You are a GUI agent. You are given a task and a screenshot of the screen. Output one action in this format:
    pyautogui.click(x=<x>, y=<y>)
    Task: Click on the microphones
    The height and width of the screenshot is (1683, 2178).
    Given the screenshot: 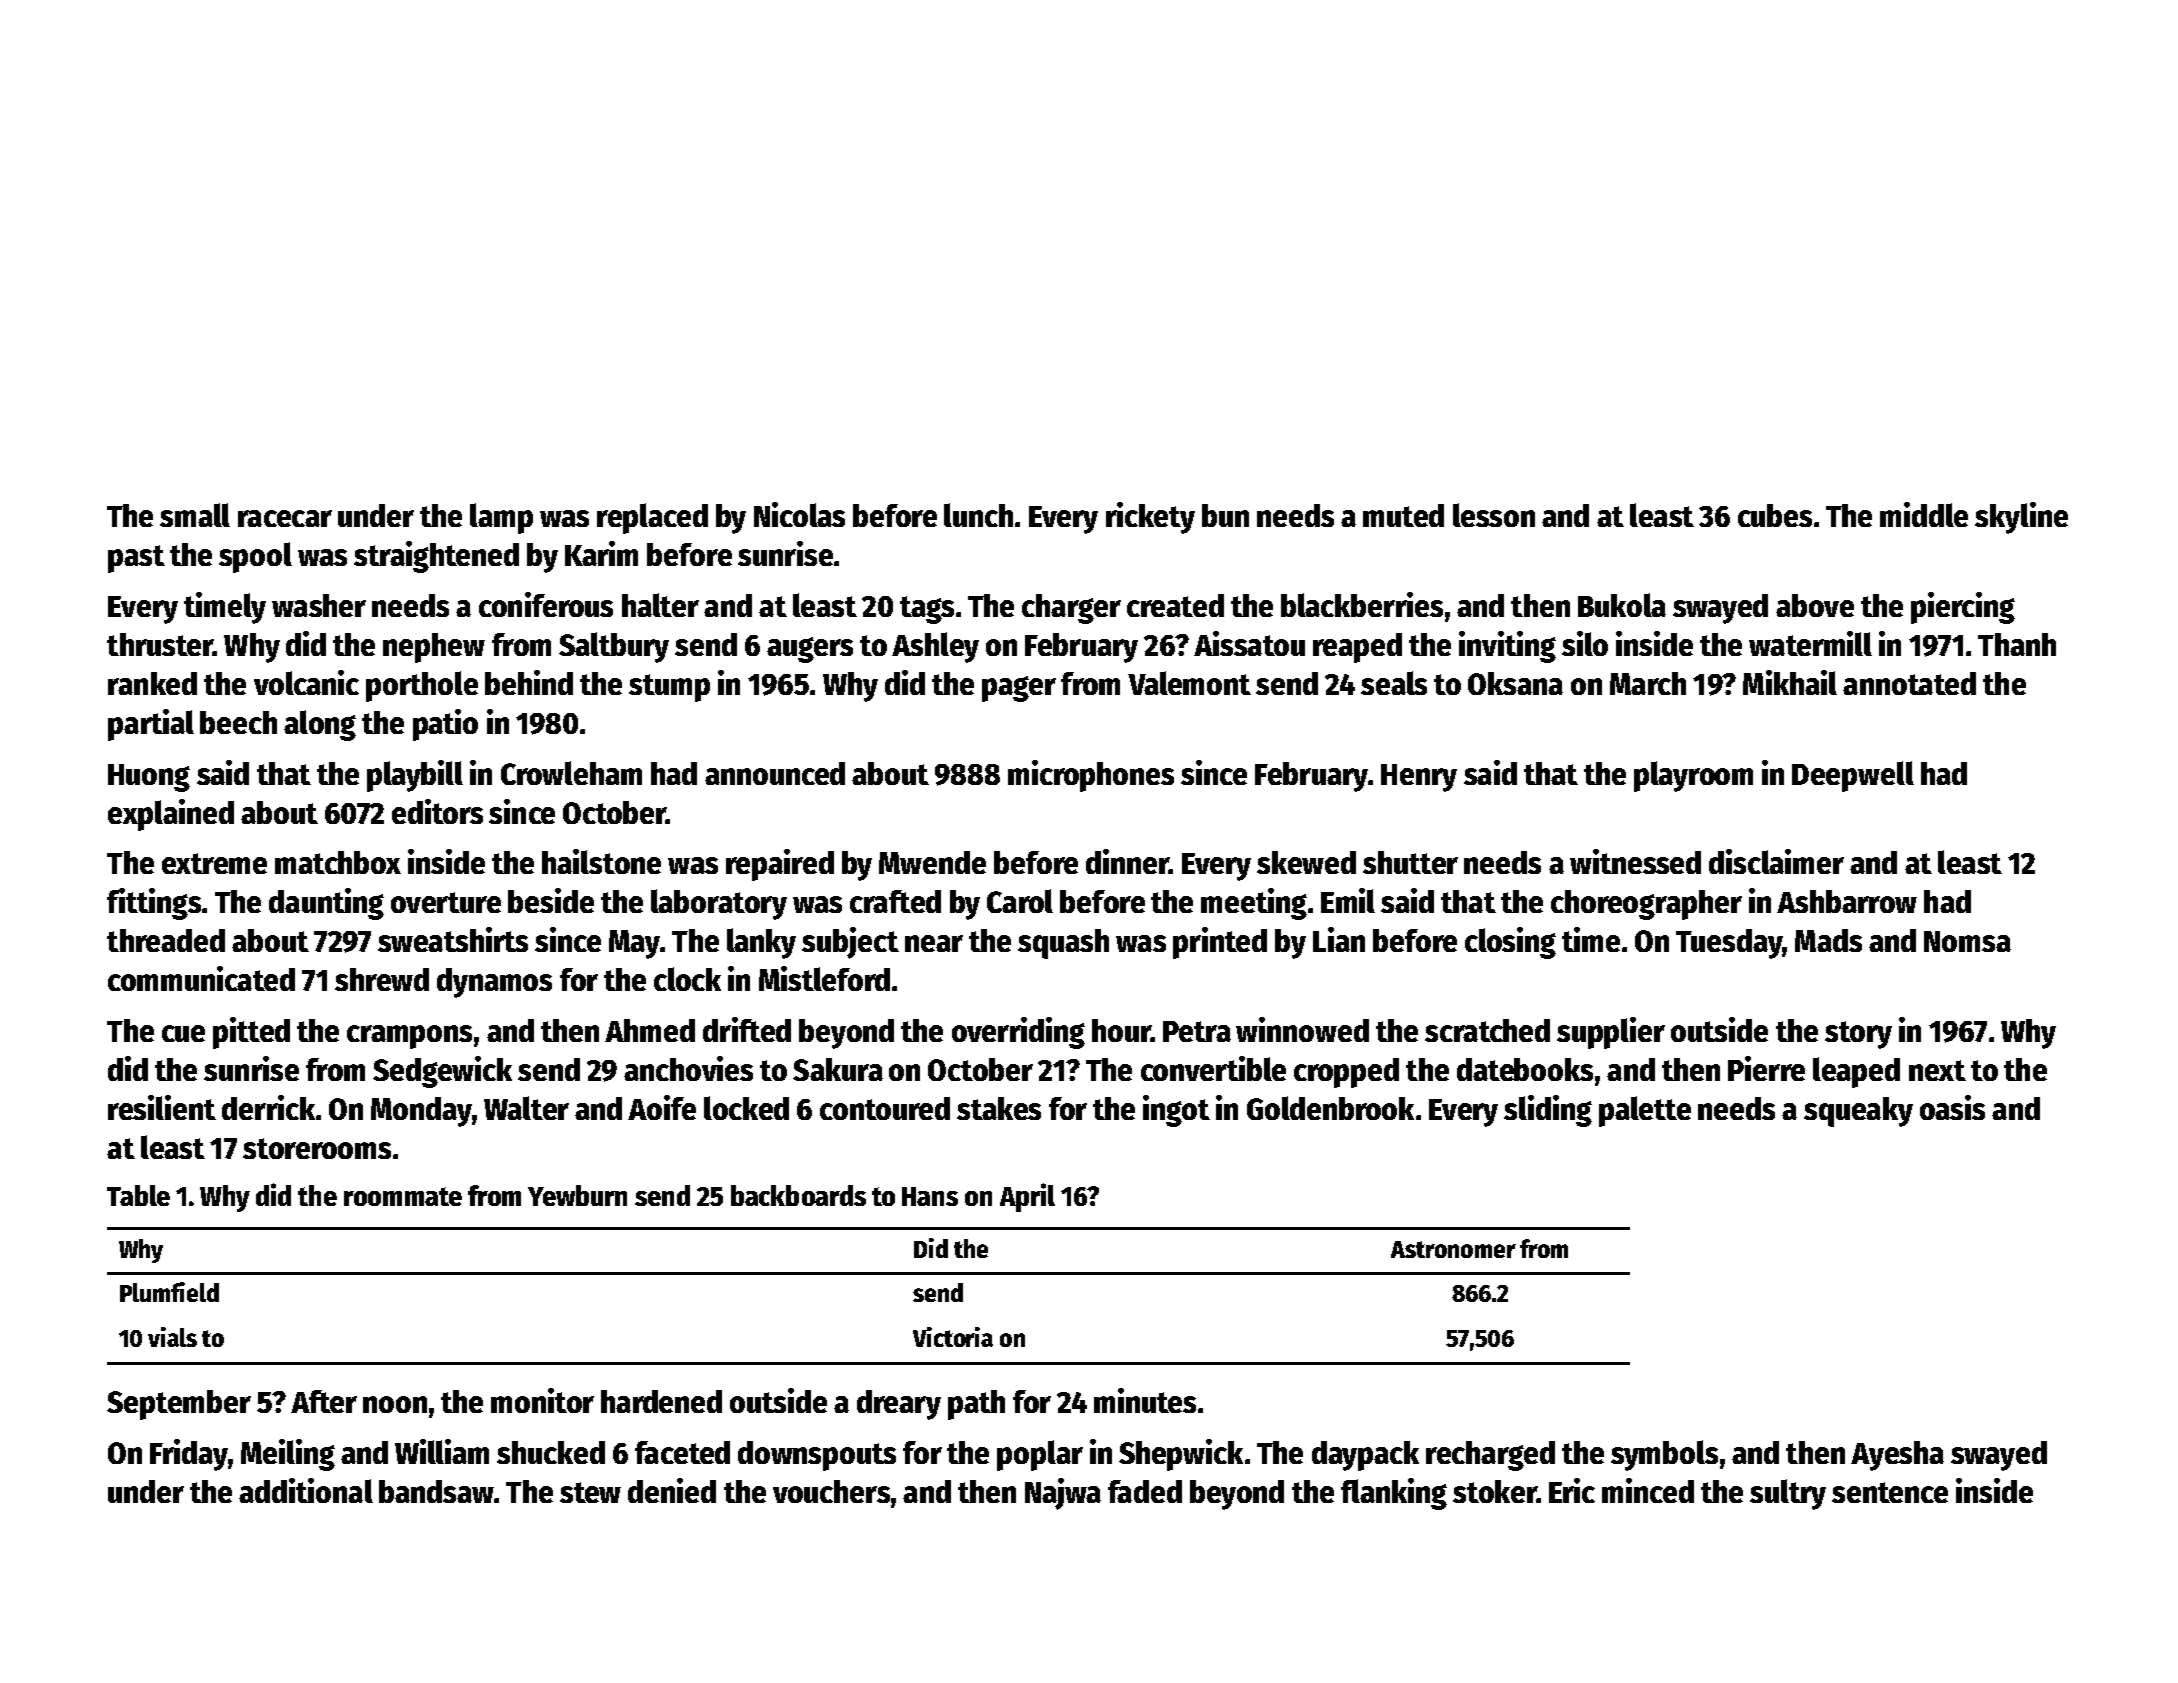 What is the action you would take?
    pyautogui.click(x=1091, y=776)
